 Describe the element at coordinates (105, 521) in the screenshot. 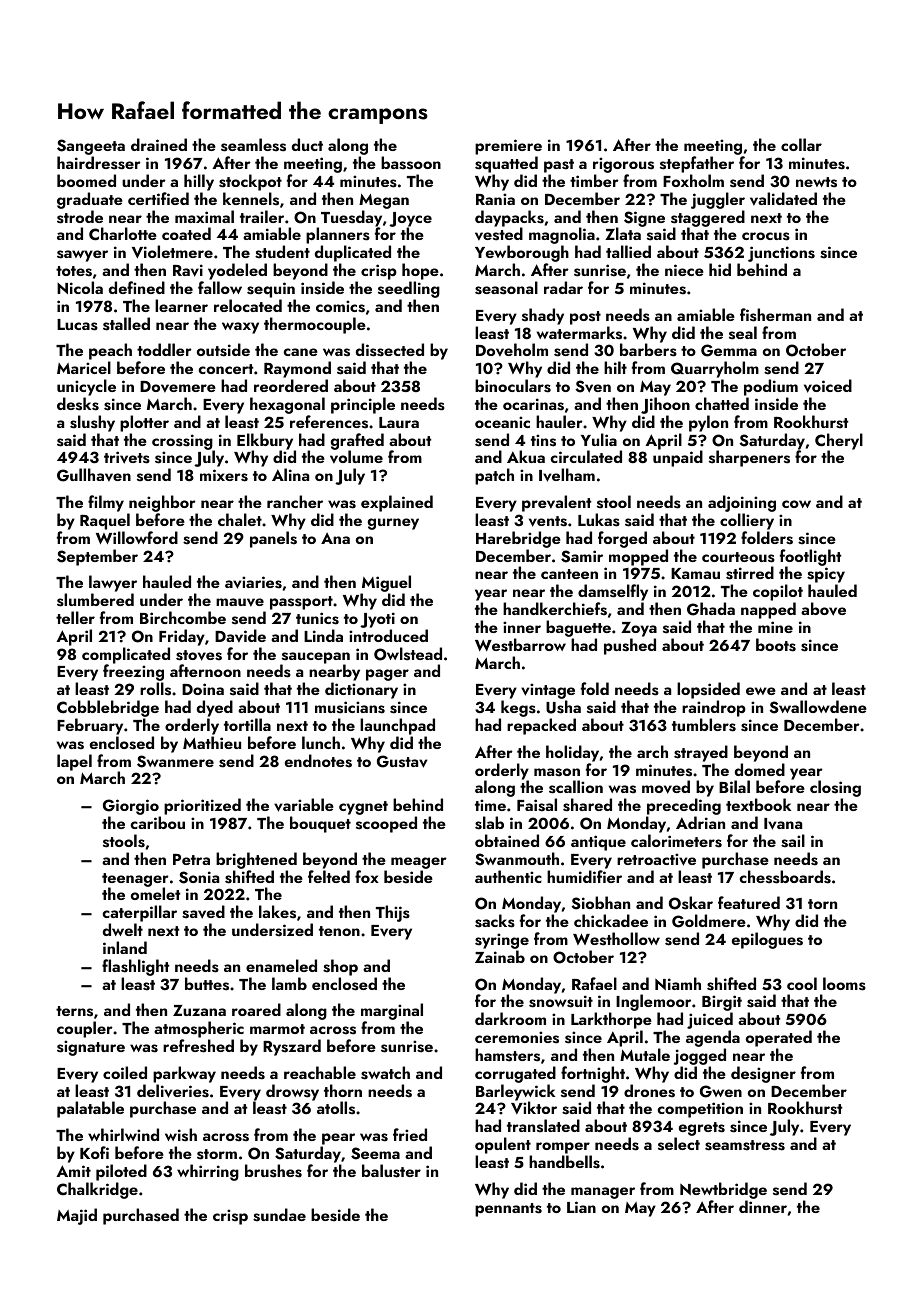

I see `Raquel` at that location.
